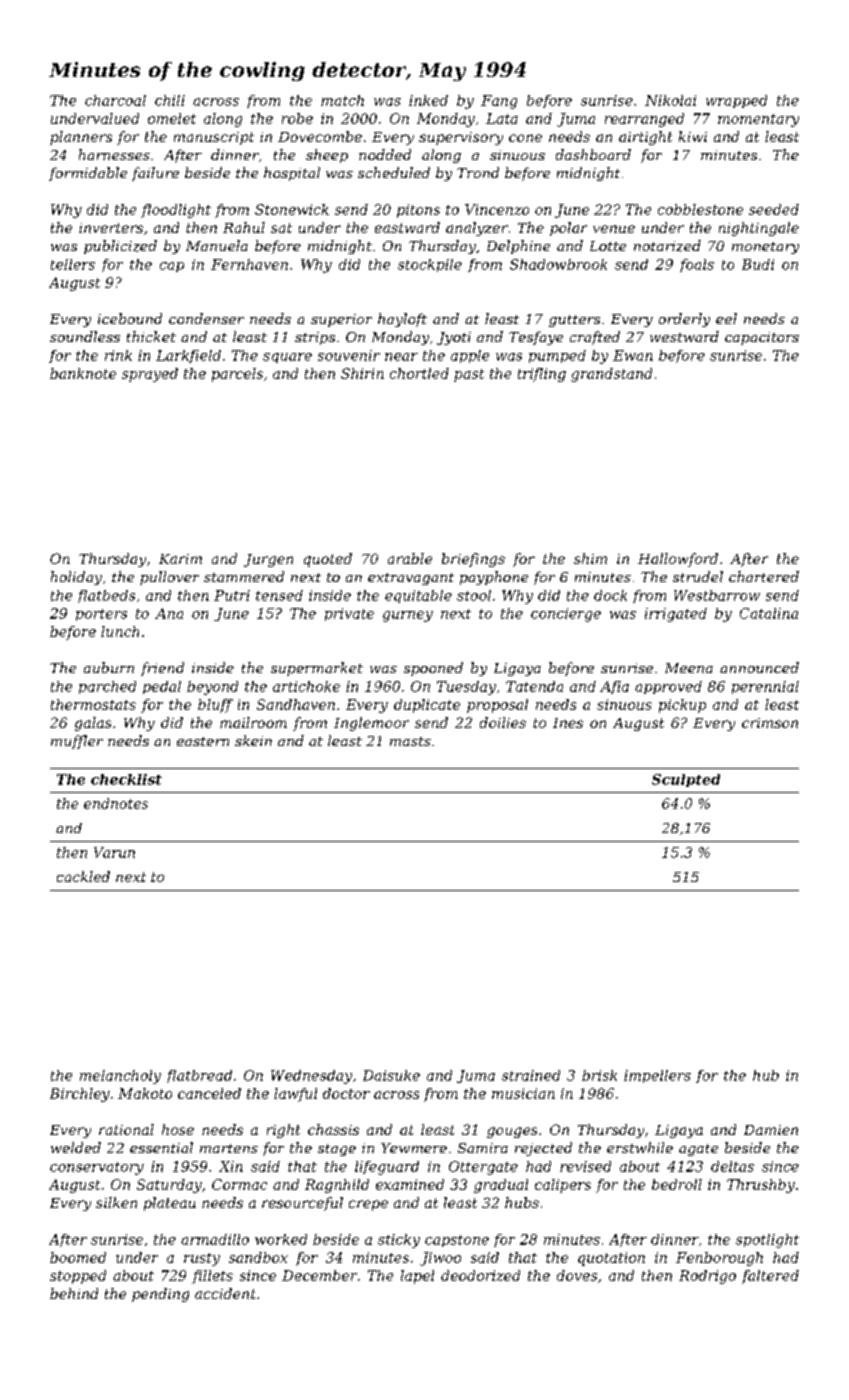  I want to click on lapel, so click(417, 1277).
